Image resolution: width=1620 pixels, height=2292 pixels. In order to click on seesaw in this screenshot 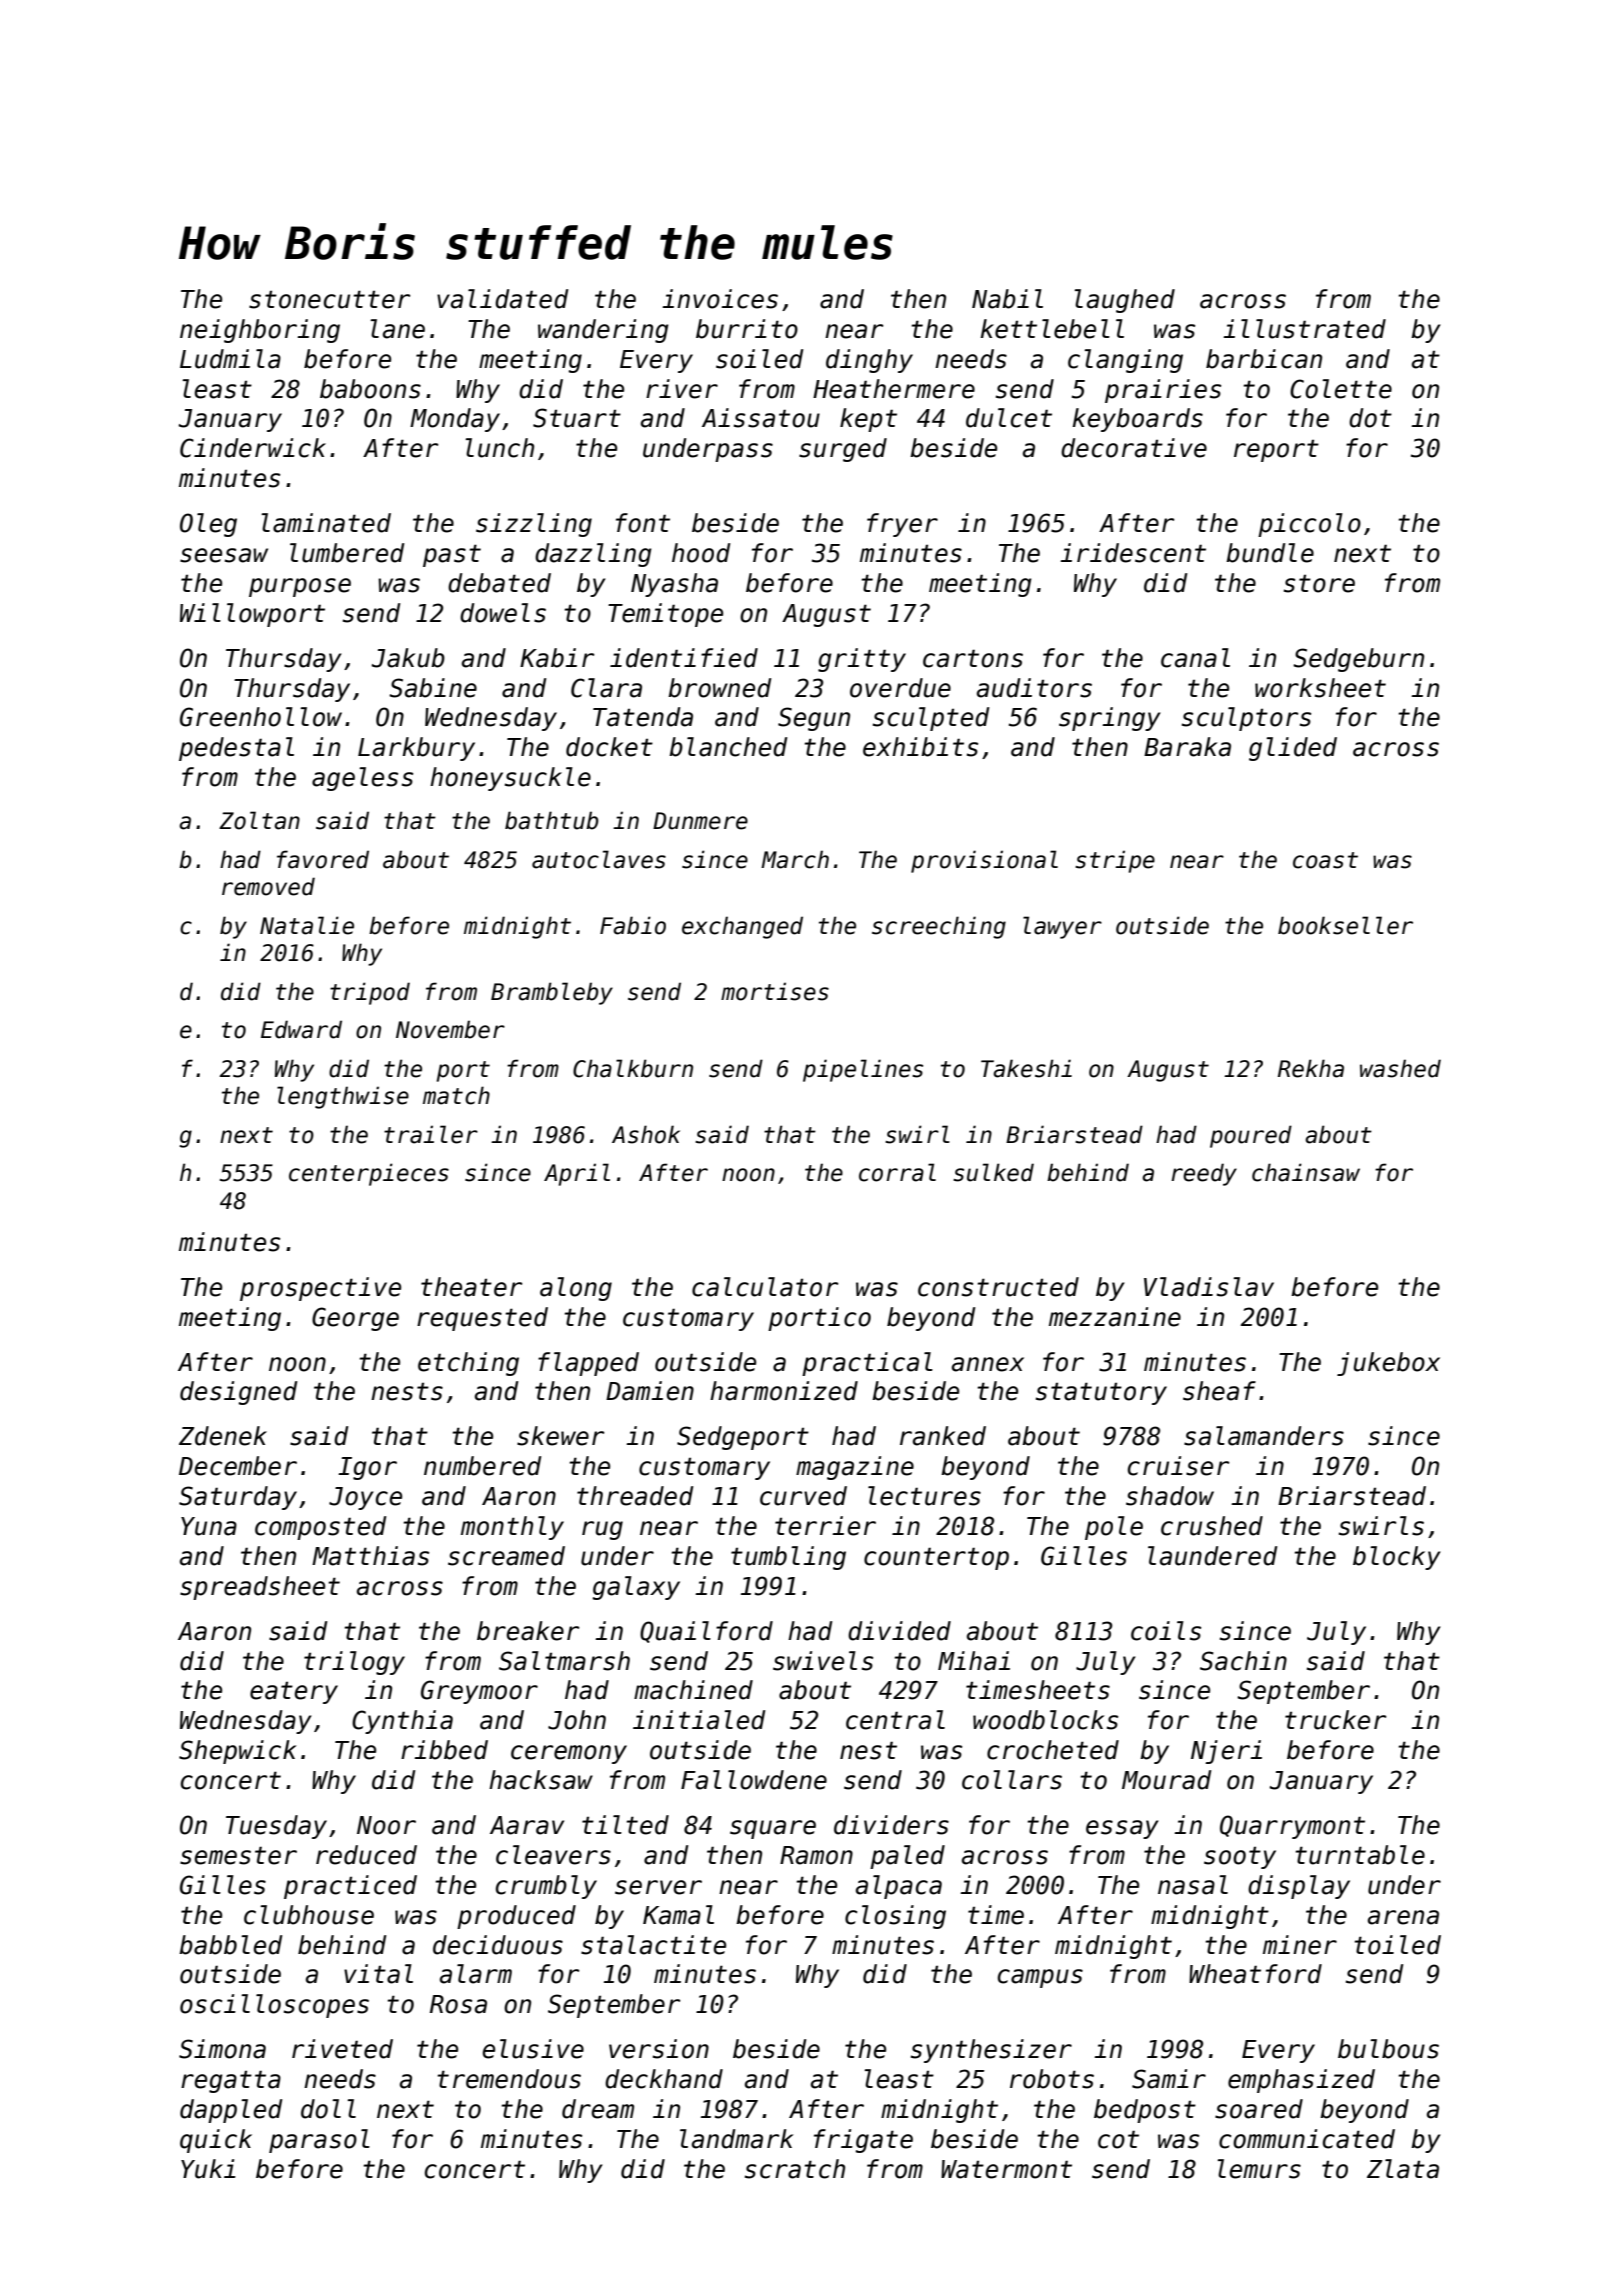, I will do `click(224, 555)`.
